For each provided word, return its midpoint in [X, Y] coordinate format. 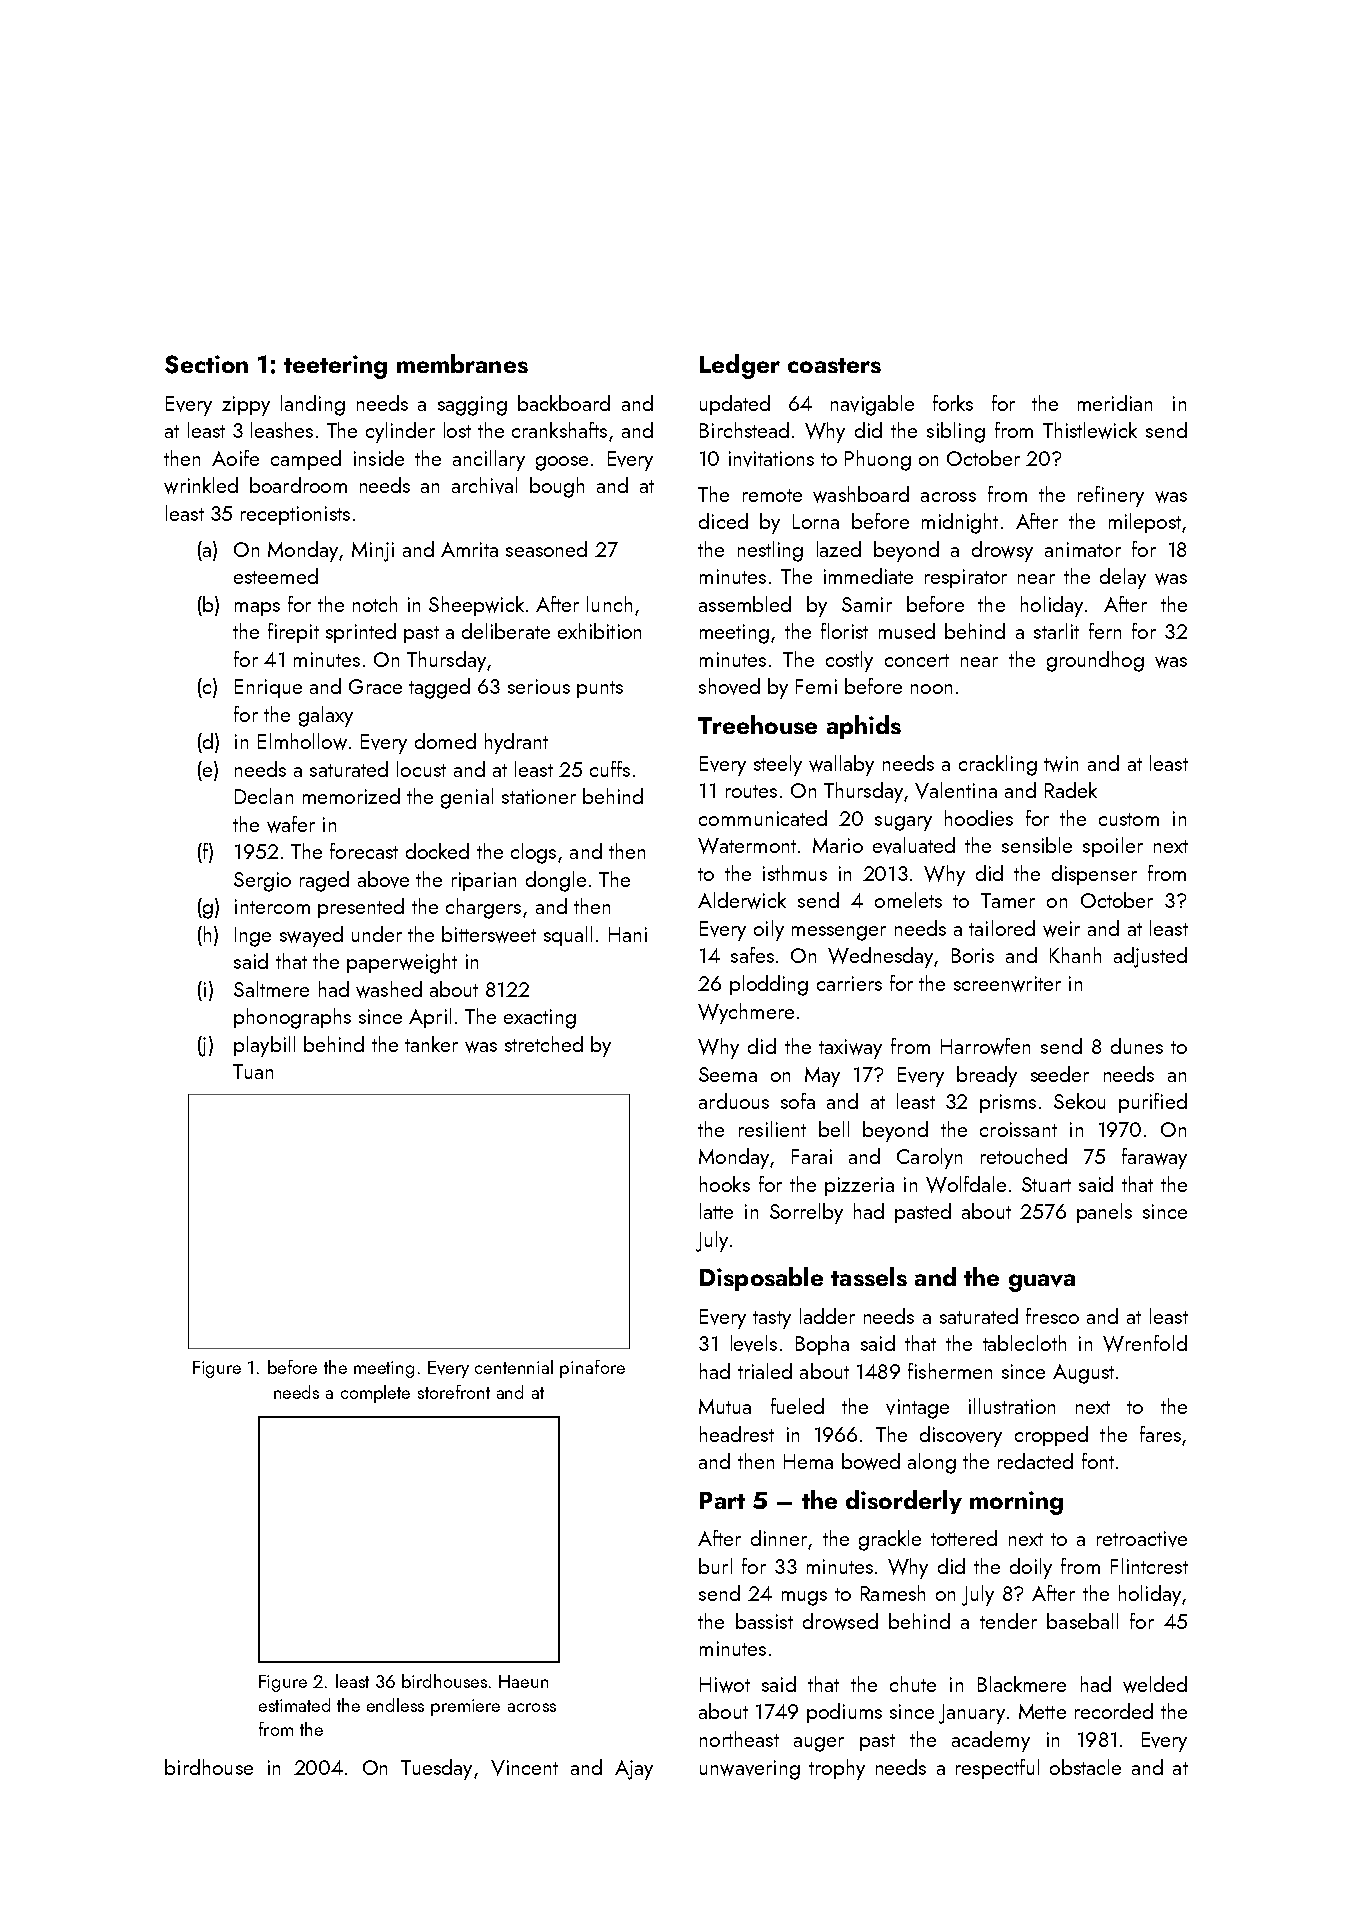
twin [1061, 764]
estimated [294, 1705]
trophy [837, 1769]
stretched [544, 1044]
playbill [264, 1046]
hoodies [979, 818]
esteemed [276, 576]
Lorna [816, 521]
